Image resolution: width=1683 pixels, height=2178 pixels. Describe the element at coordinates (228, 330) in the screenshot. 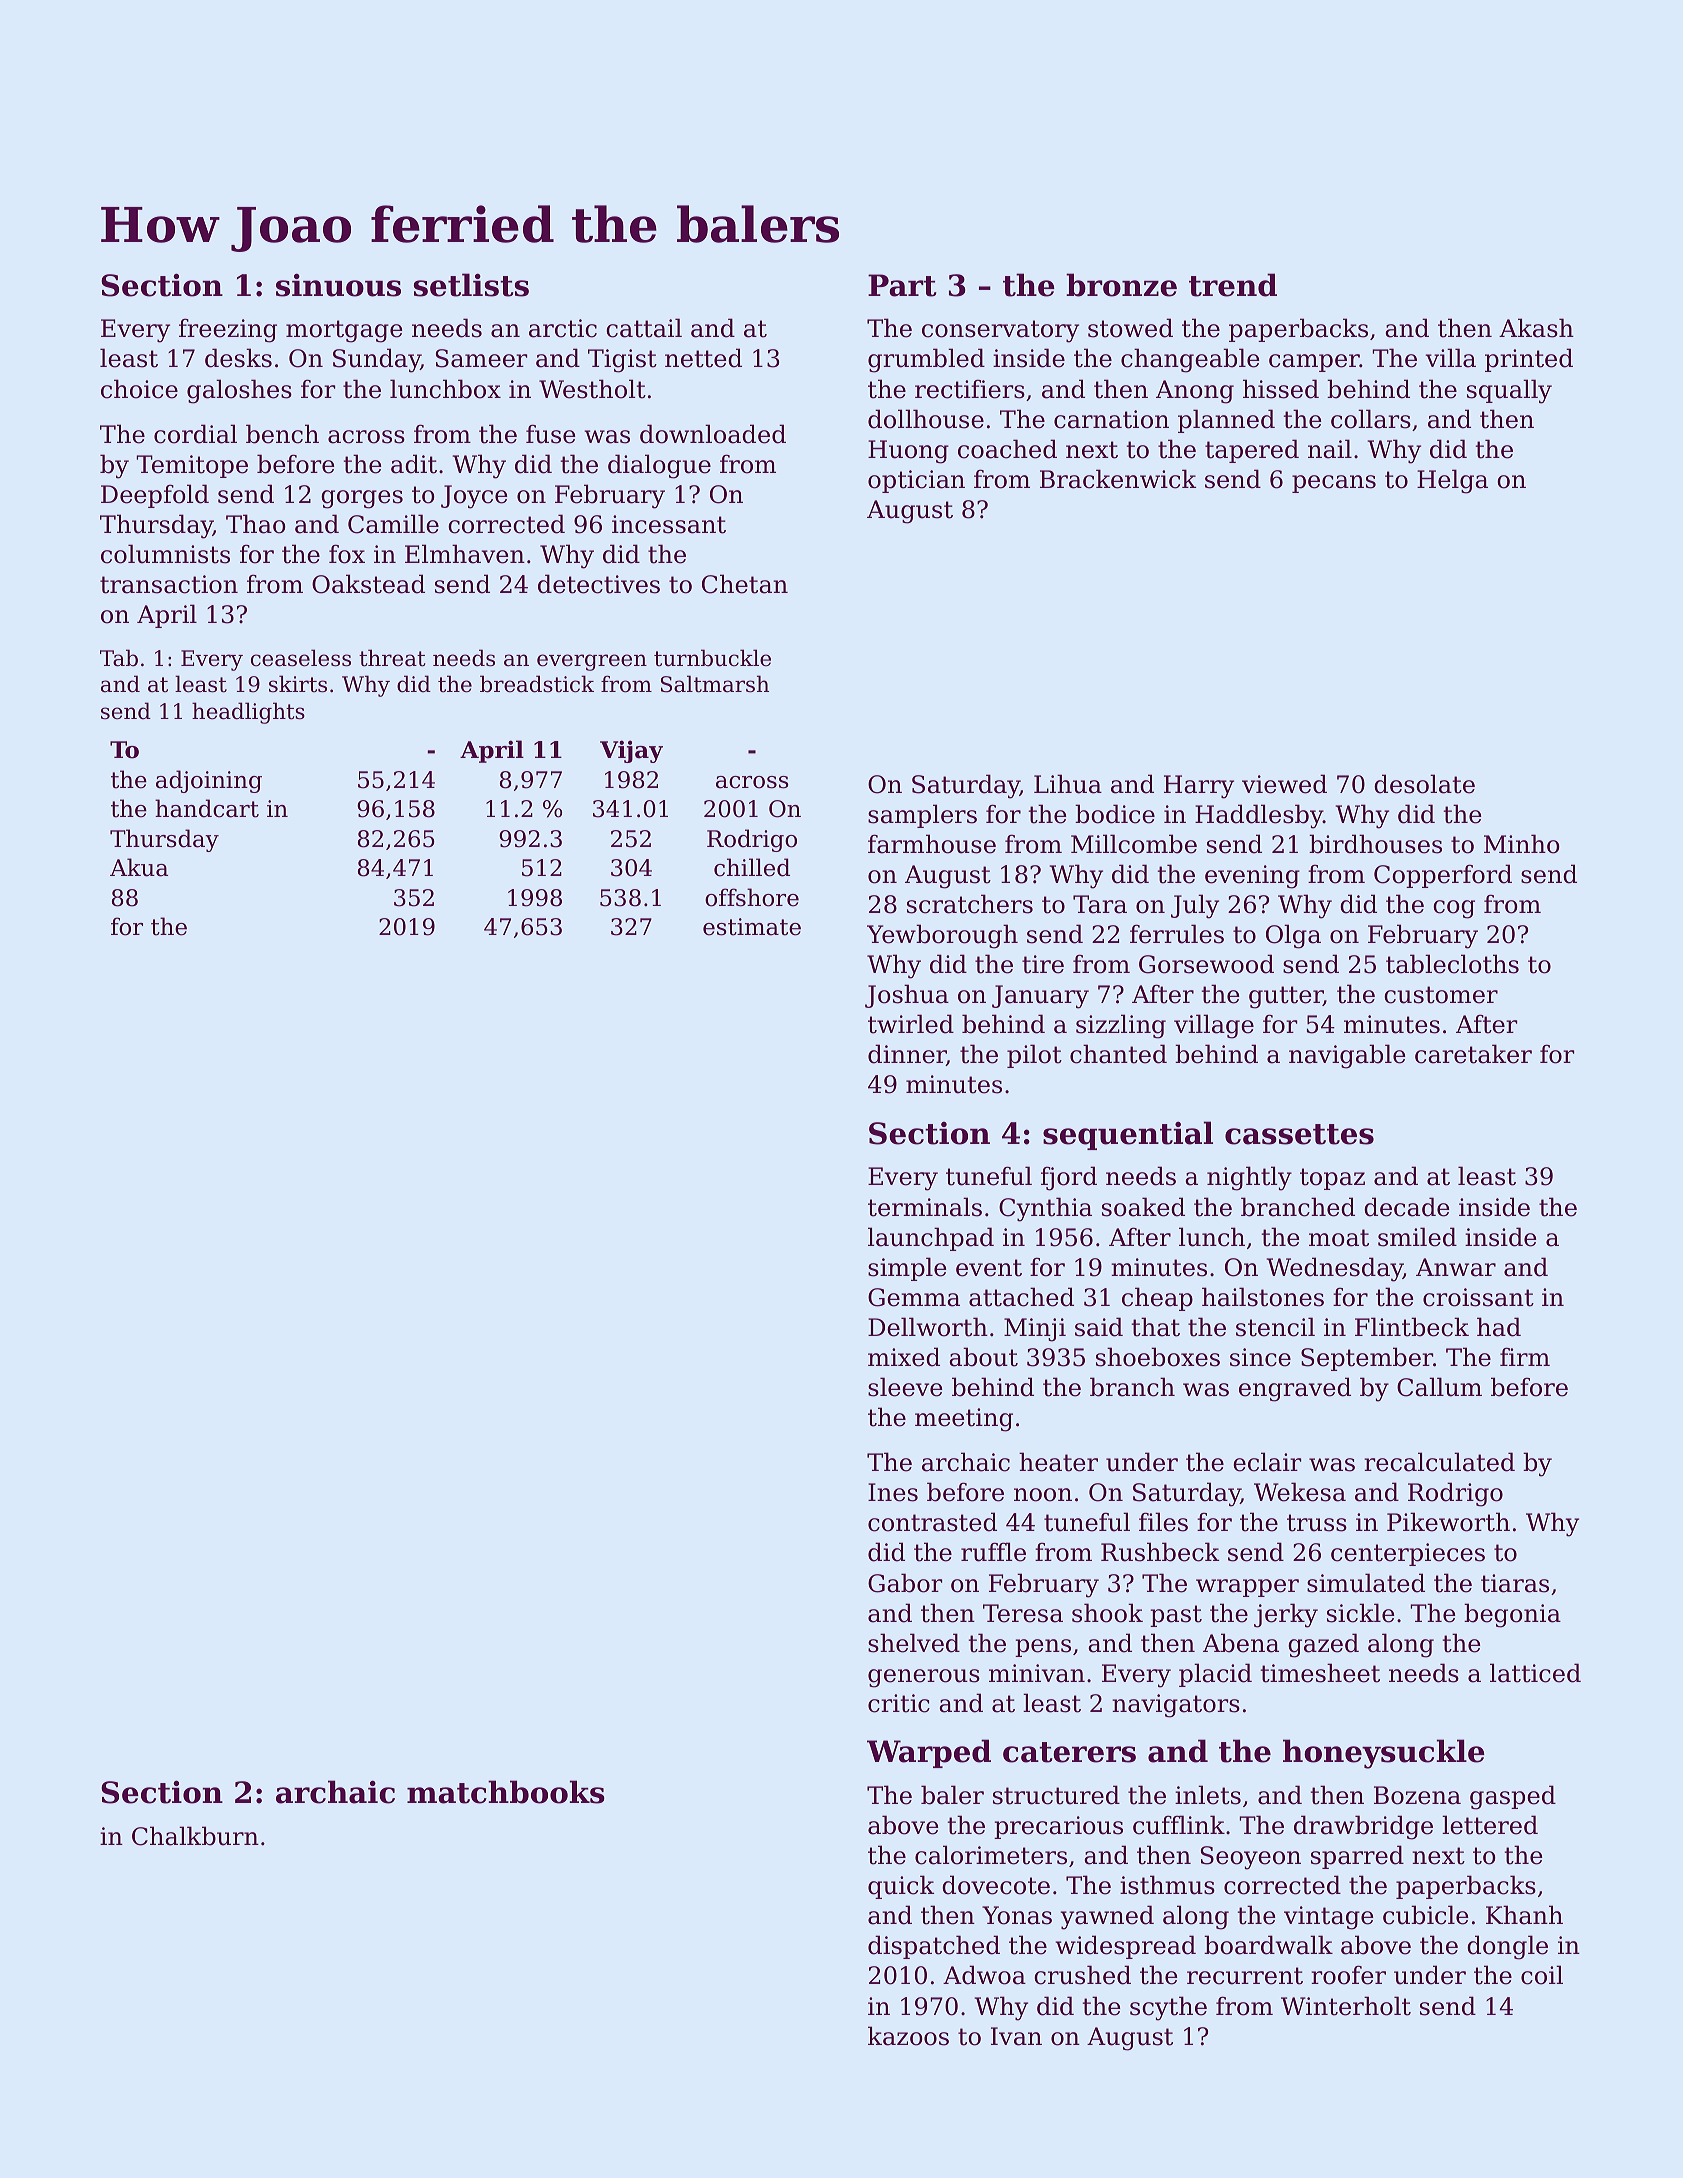

I see `freezing` at that location.
